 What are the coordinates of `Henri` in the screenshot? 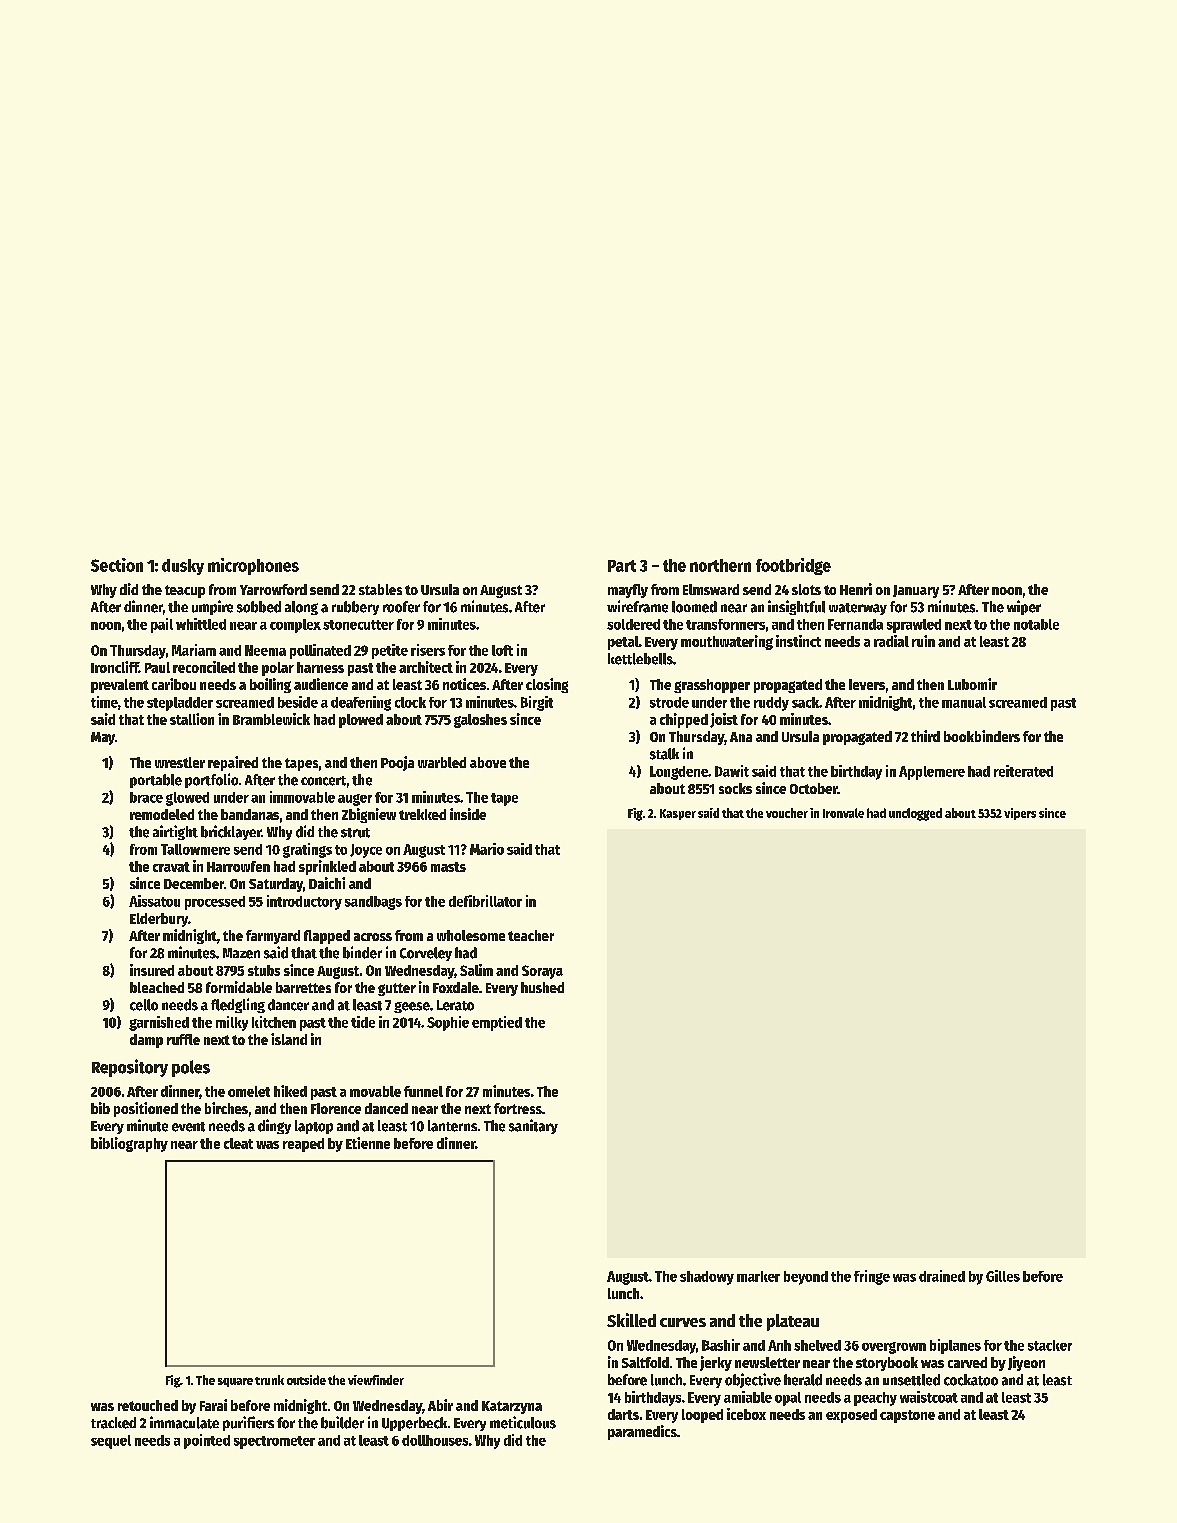 It's located at (856, 589).
